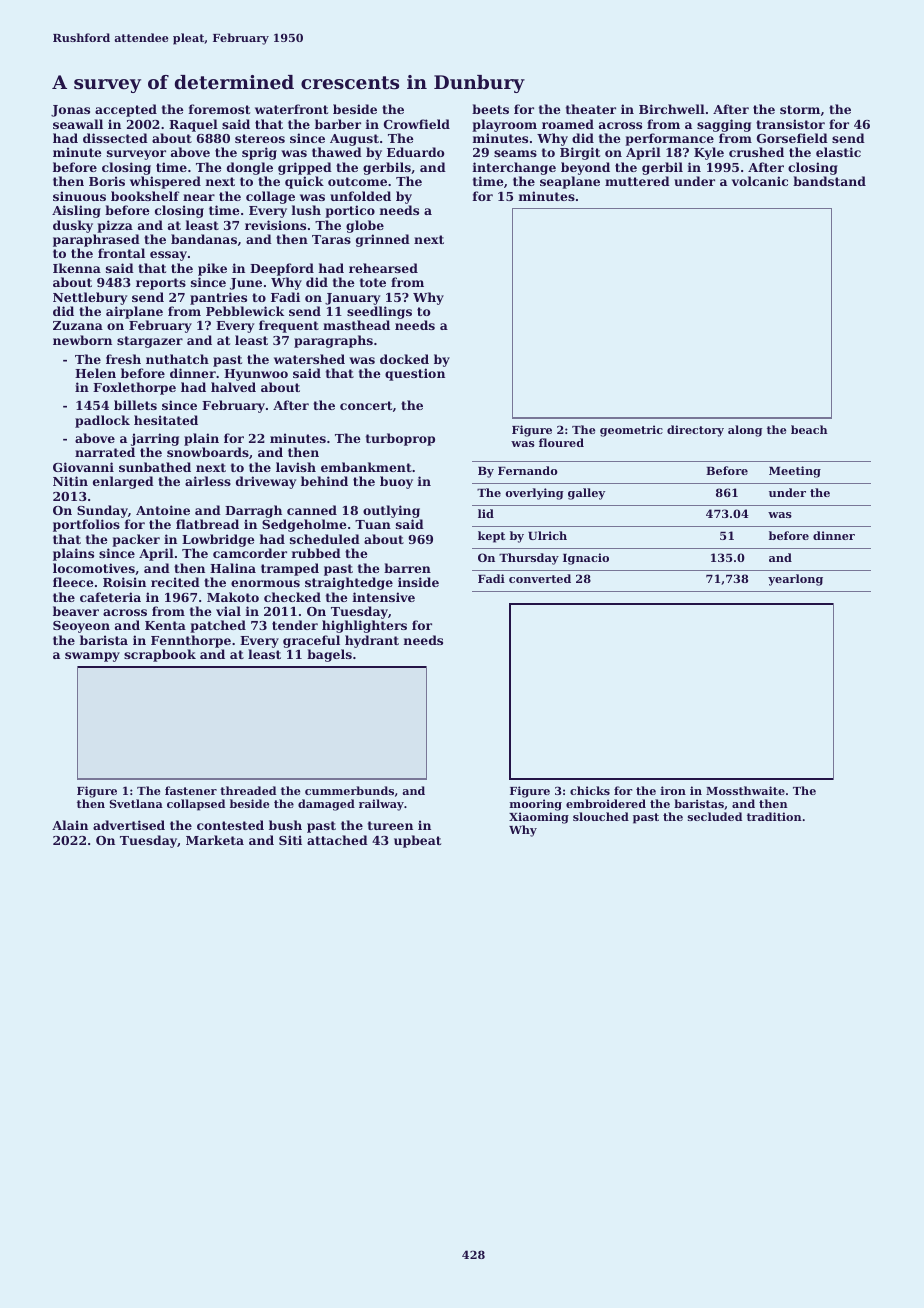  I want to click on Lowbridge, so click(218, 540).
